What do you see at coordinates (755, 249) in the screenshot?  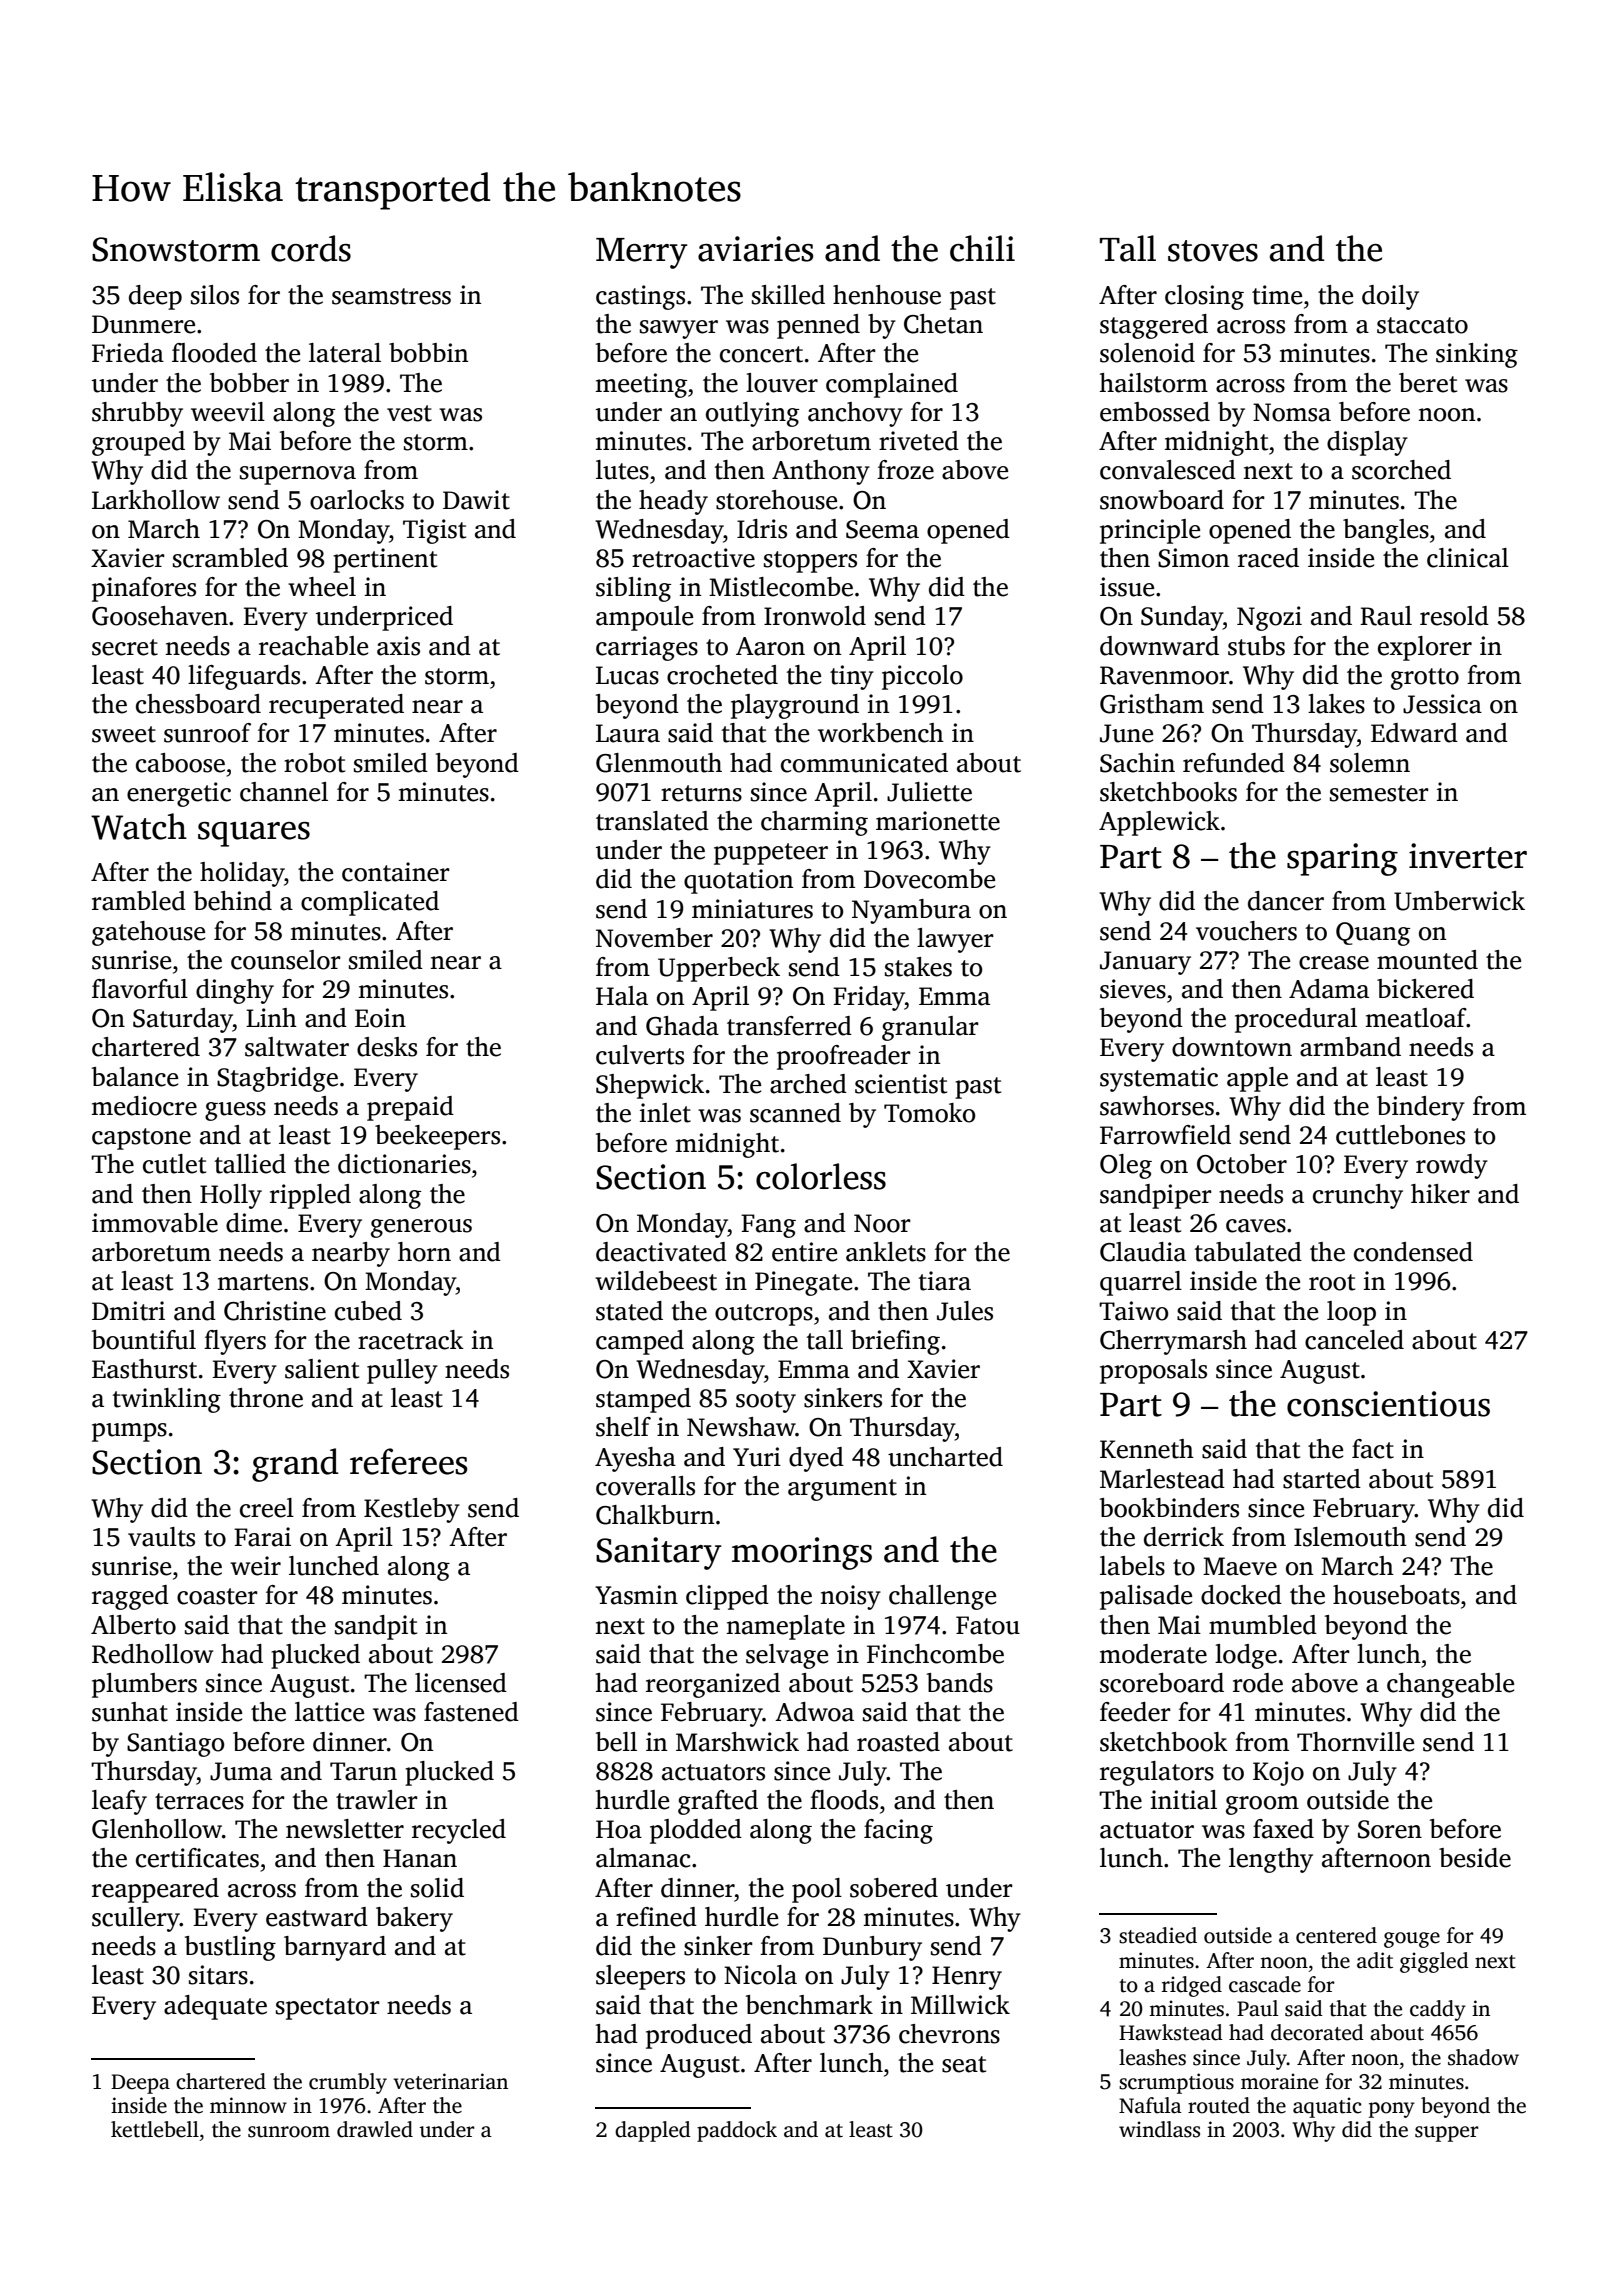 I see `aviaries` at bounding box center [755, 249].
